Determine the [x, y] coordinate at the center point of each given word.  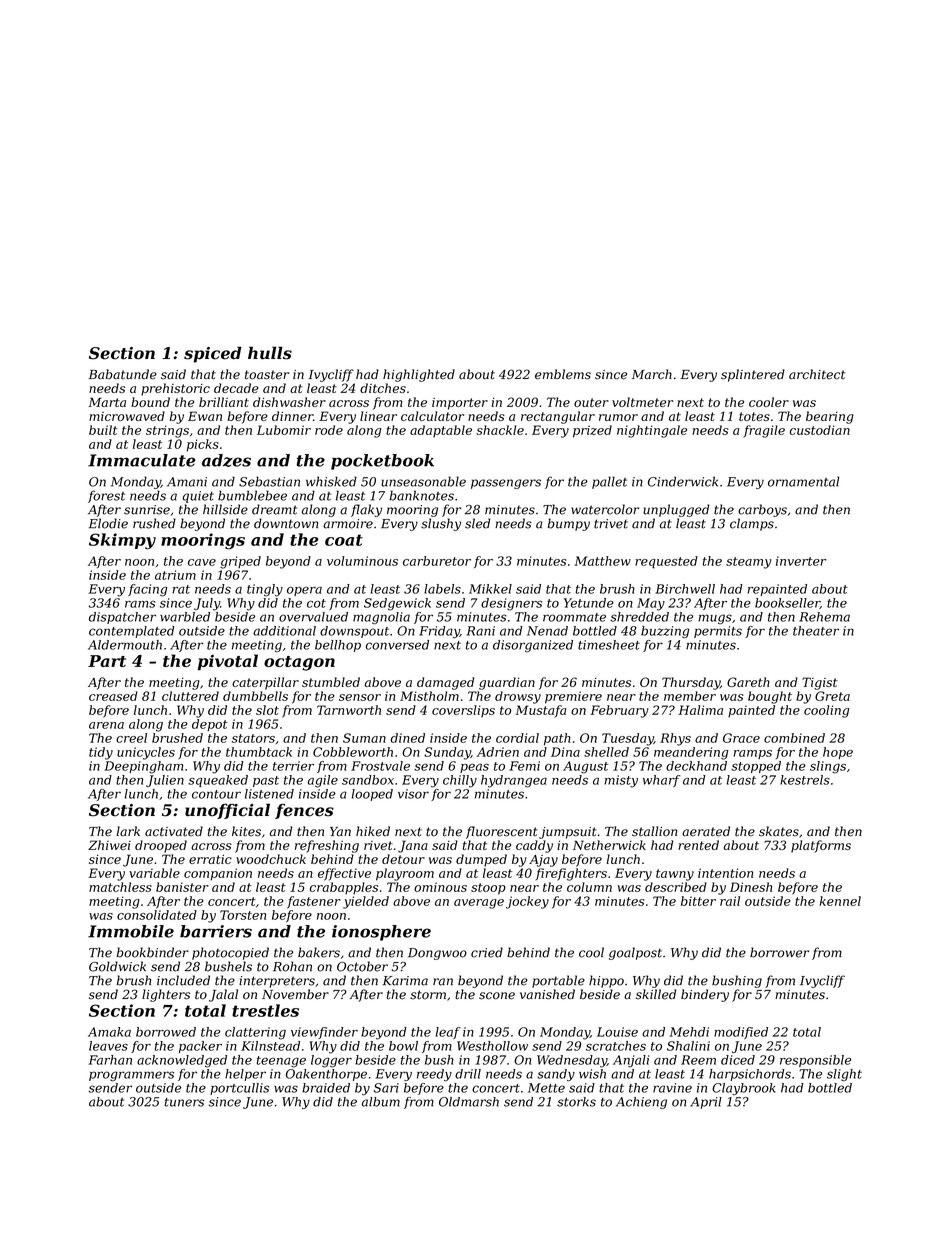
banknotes [421, 495]
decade [236, 388]
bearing [830, 417]
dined [407, 738]
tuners [184, 1102]
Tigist [820, 683]
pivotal [227, 662]
